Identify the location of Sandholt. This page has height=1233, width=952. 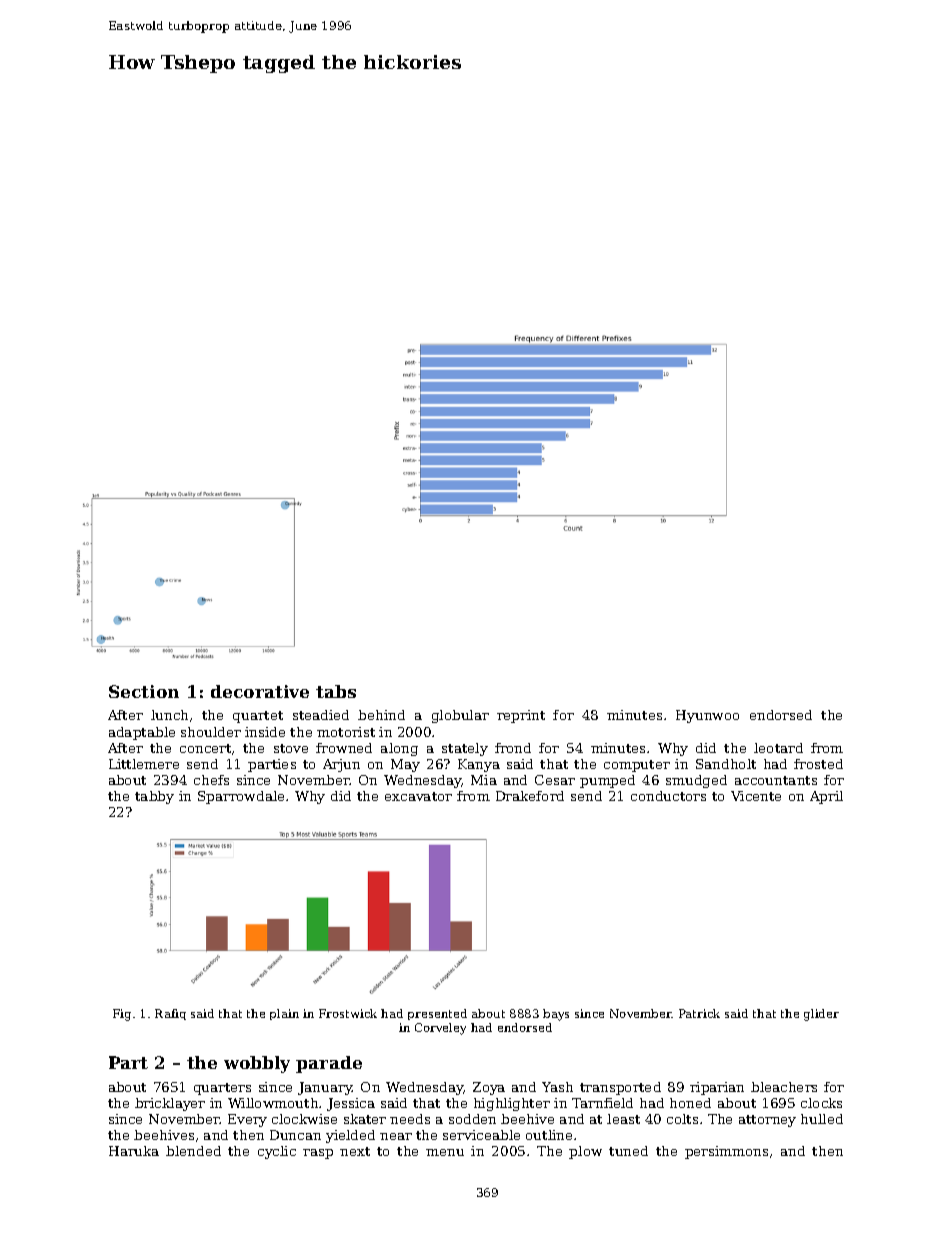
(726, 764).
